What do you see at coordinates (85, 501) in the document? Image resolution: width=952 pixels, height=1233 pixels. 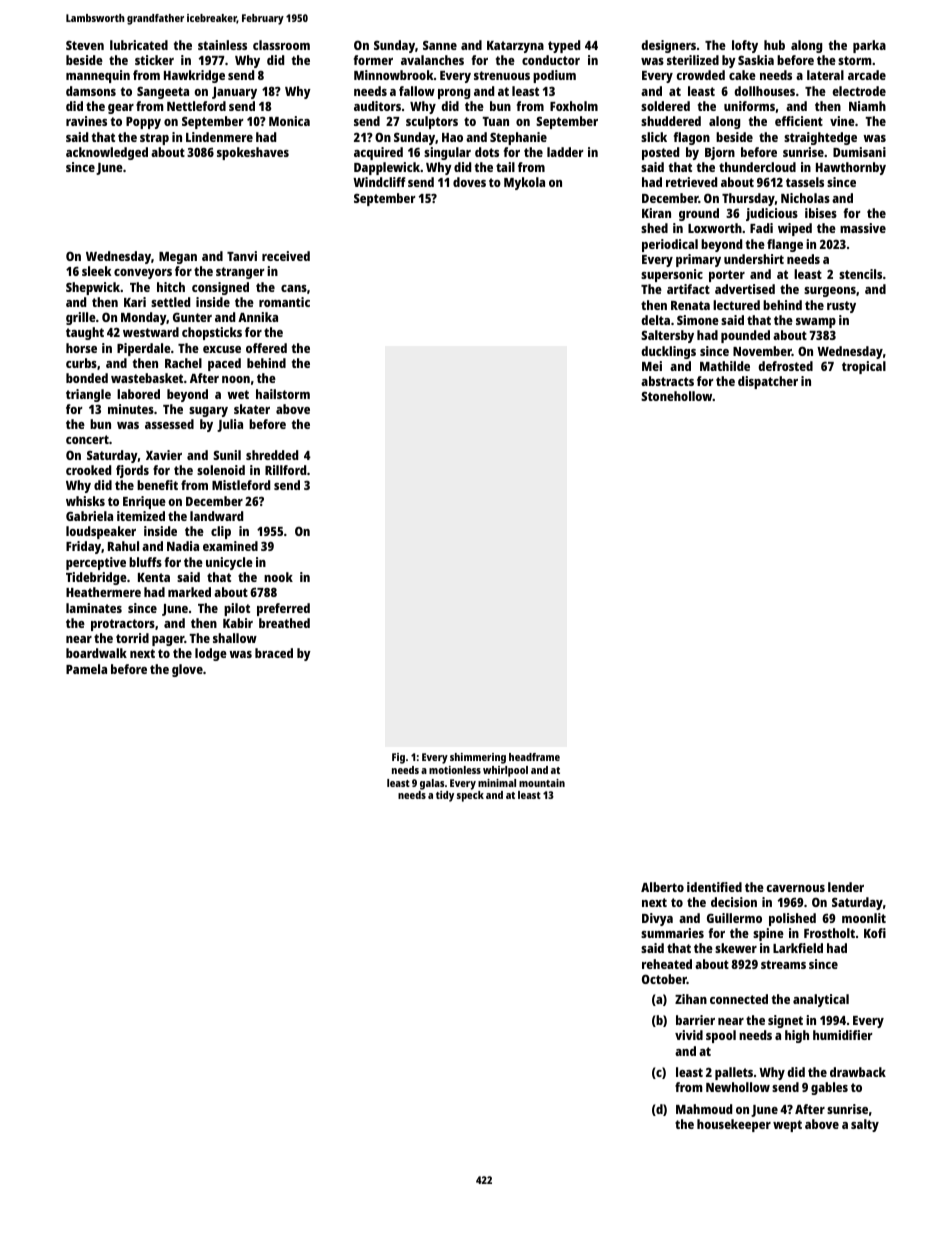 I see `whisks` at bounding box center [85, 501].
